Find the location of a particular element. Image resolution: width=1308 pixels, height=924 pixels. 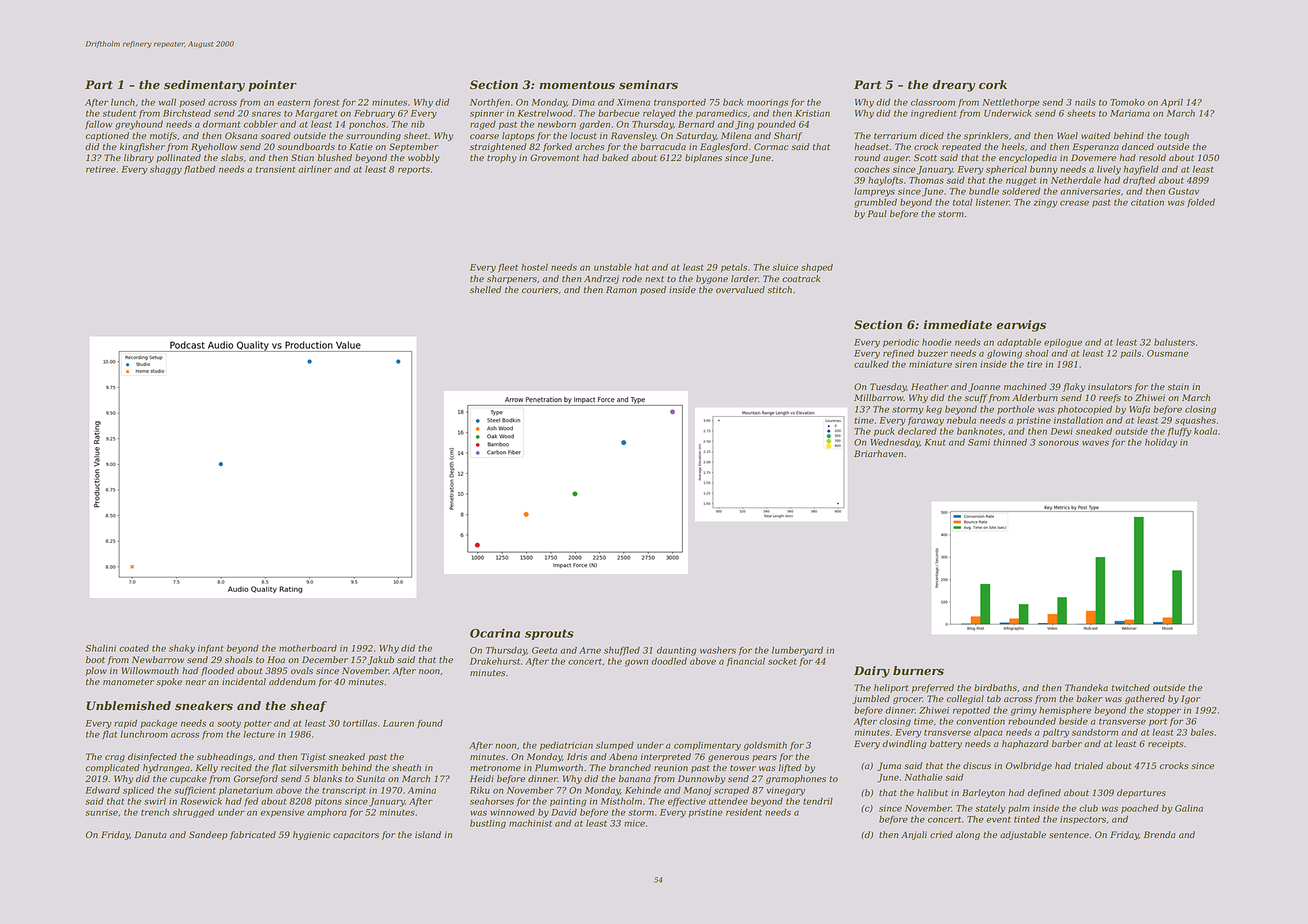

sprouts is located at coordinates (549, 634).
